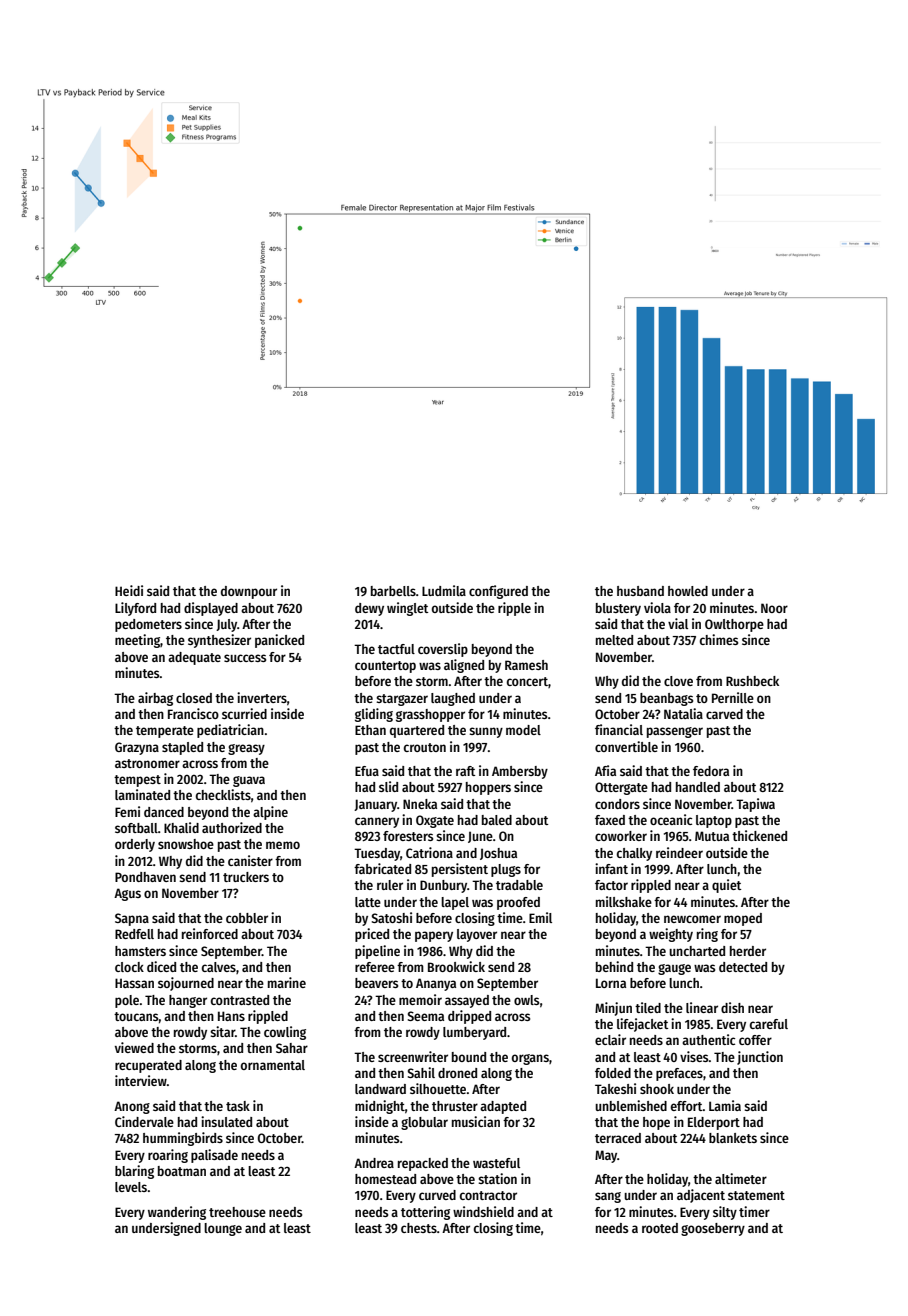 The height and width of the page is (1316, 908). What do you see at coordinates (419, 1228) in the page?
I see `chests` at bounding box center [419, 1228].
